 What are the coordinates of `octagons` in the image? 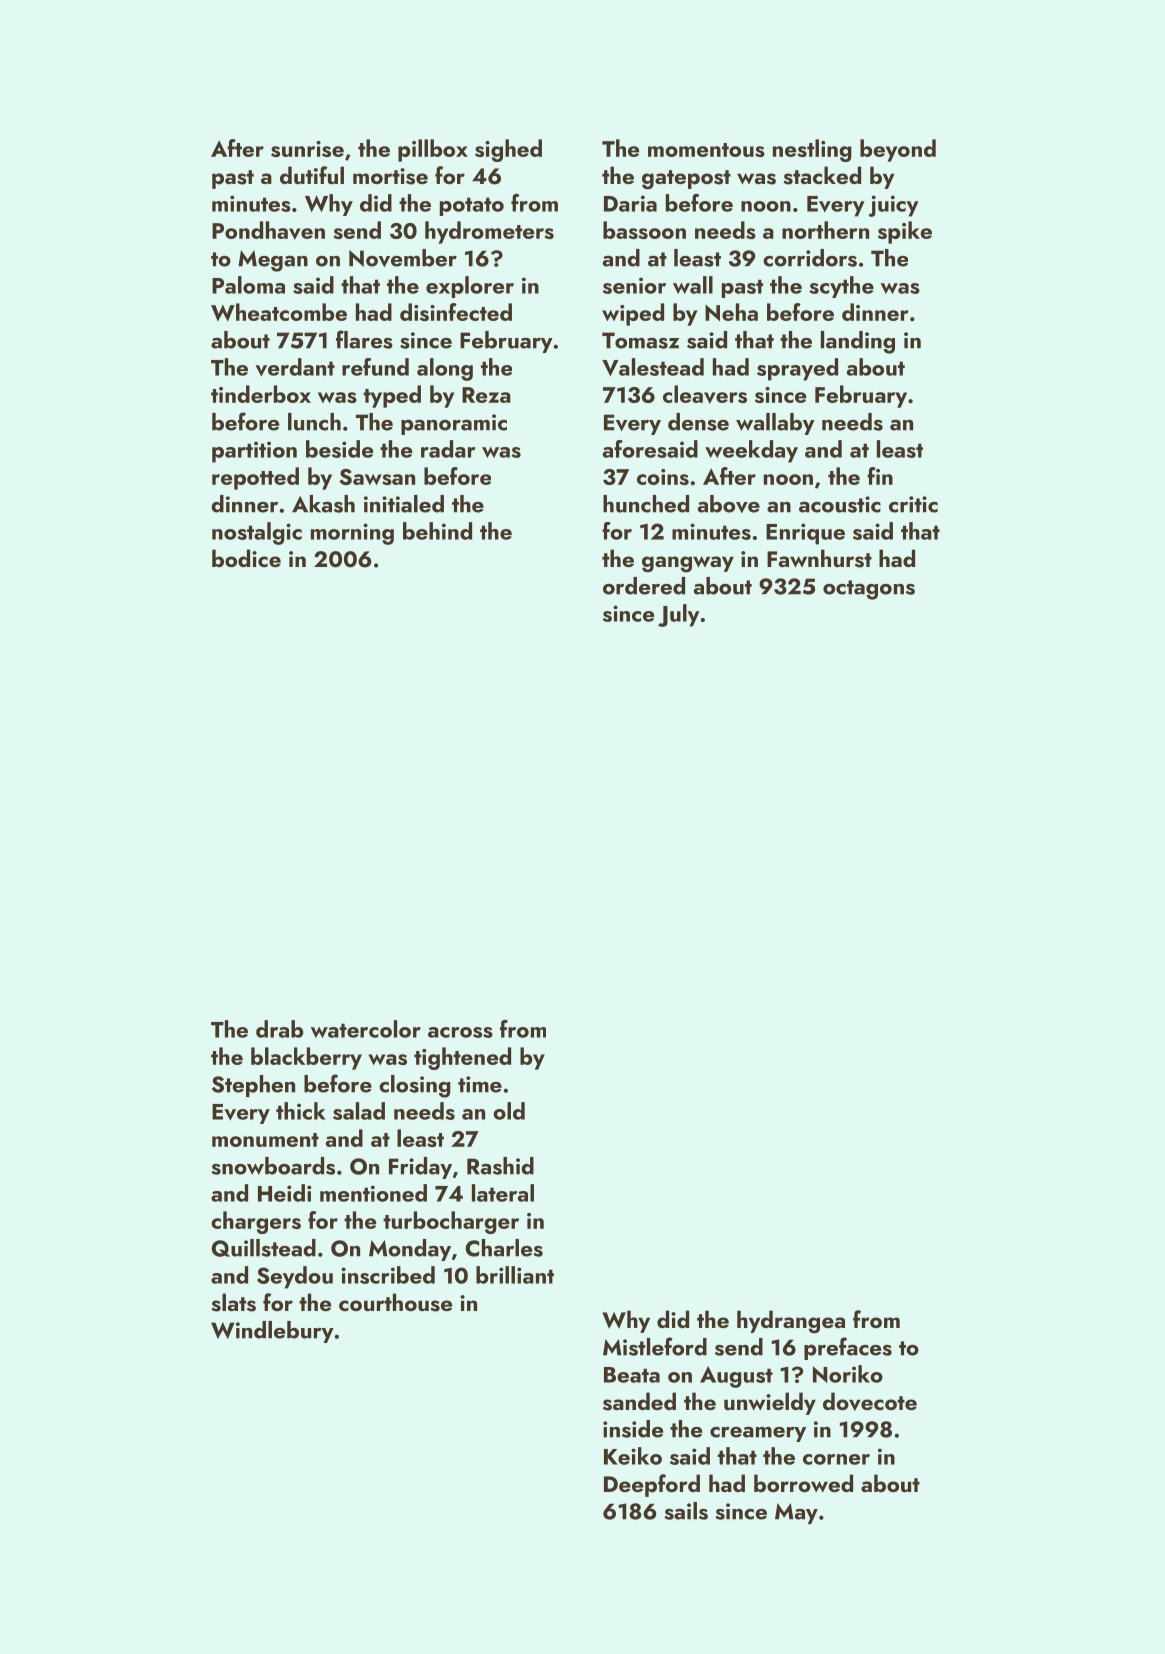 It's located at (869, 590).
